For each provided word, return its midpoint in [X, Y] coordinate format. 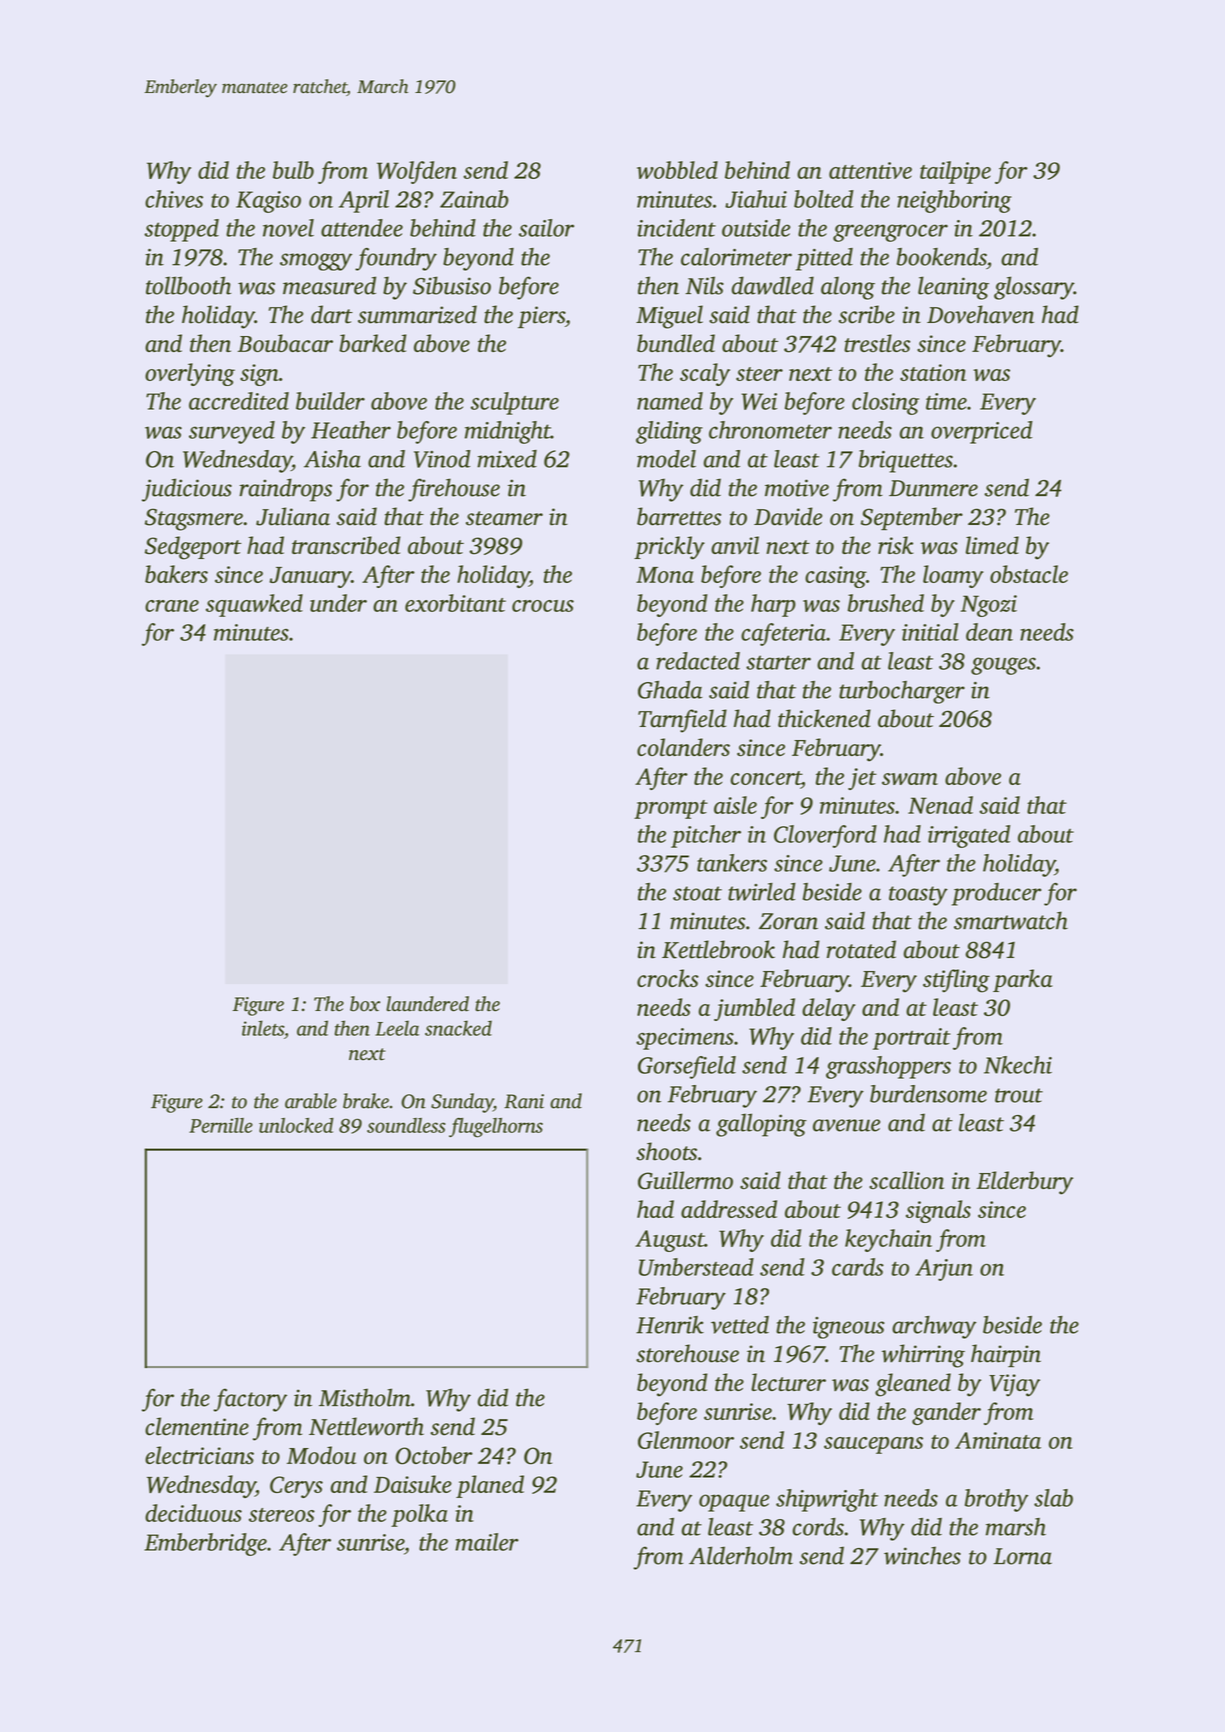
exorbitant [455, 603]
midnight [508, 432]
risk [896, 545]
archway [934, 1327]
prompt [671, 809]
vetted [740, 1325]
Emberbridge [205, 1544]
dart [332, 314]
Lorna [1022, 1556]
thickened [824, 718]
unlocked [296, 1125]
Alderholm [741, 1555]
